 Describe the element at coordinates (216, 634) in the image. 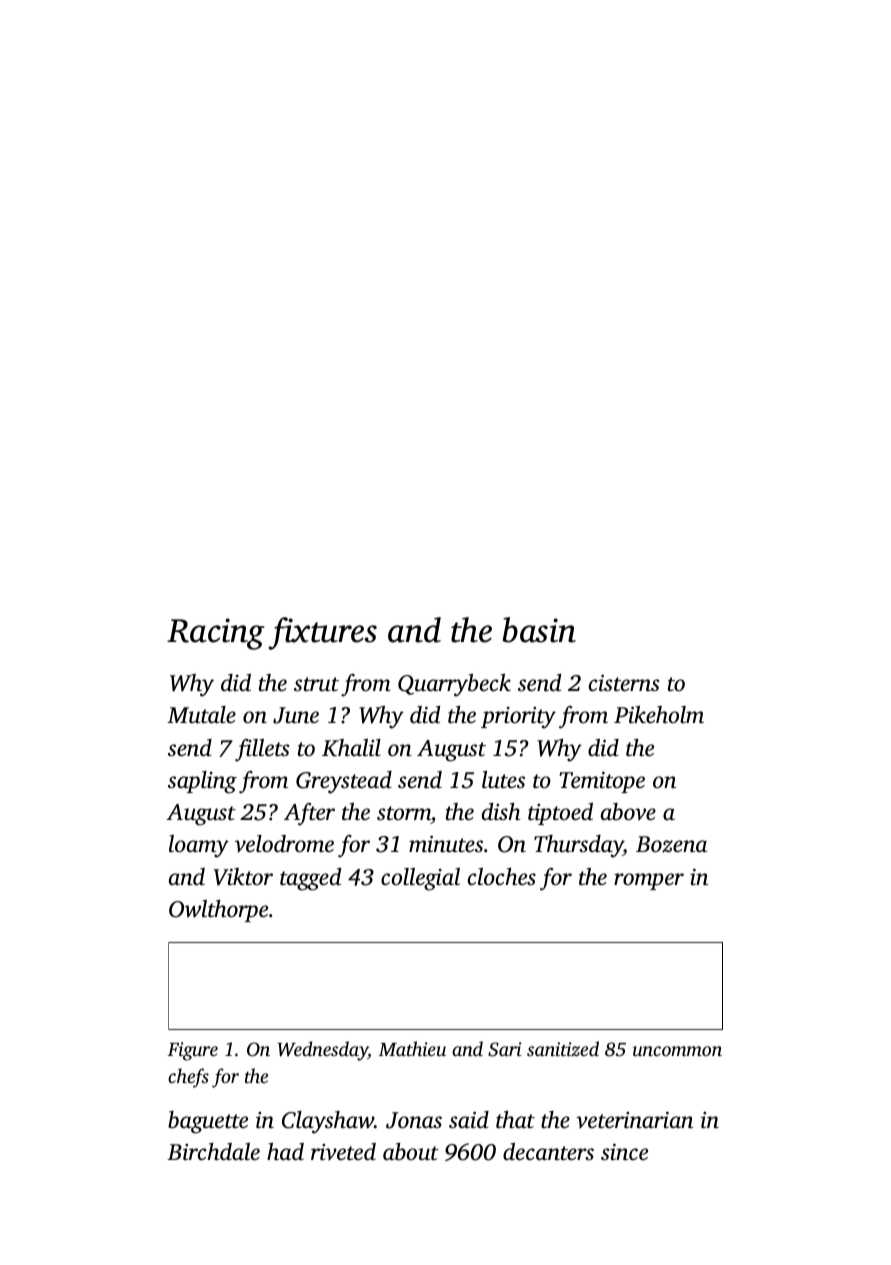

I see `Racing` at that location.
